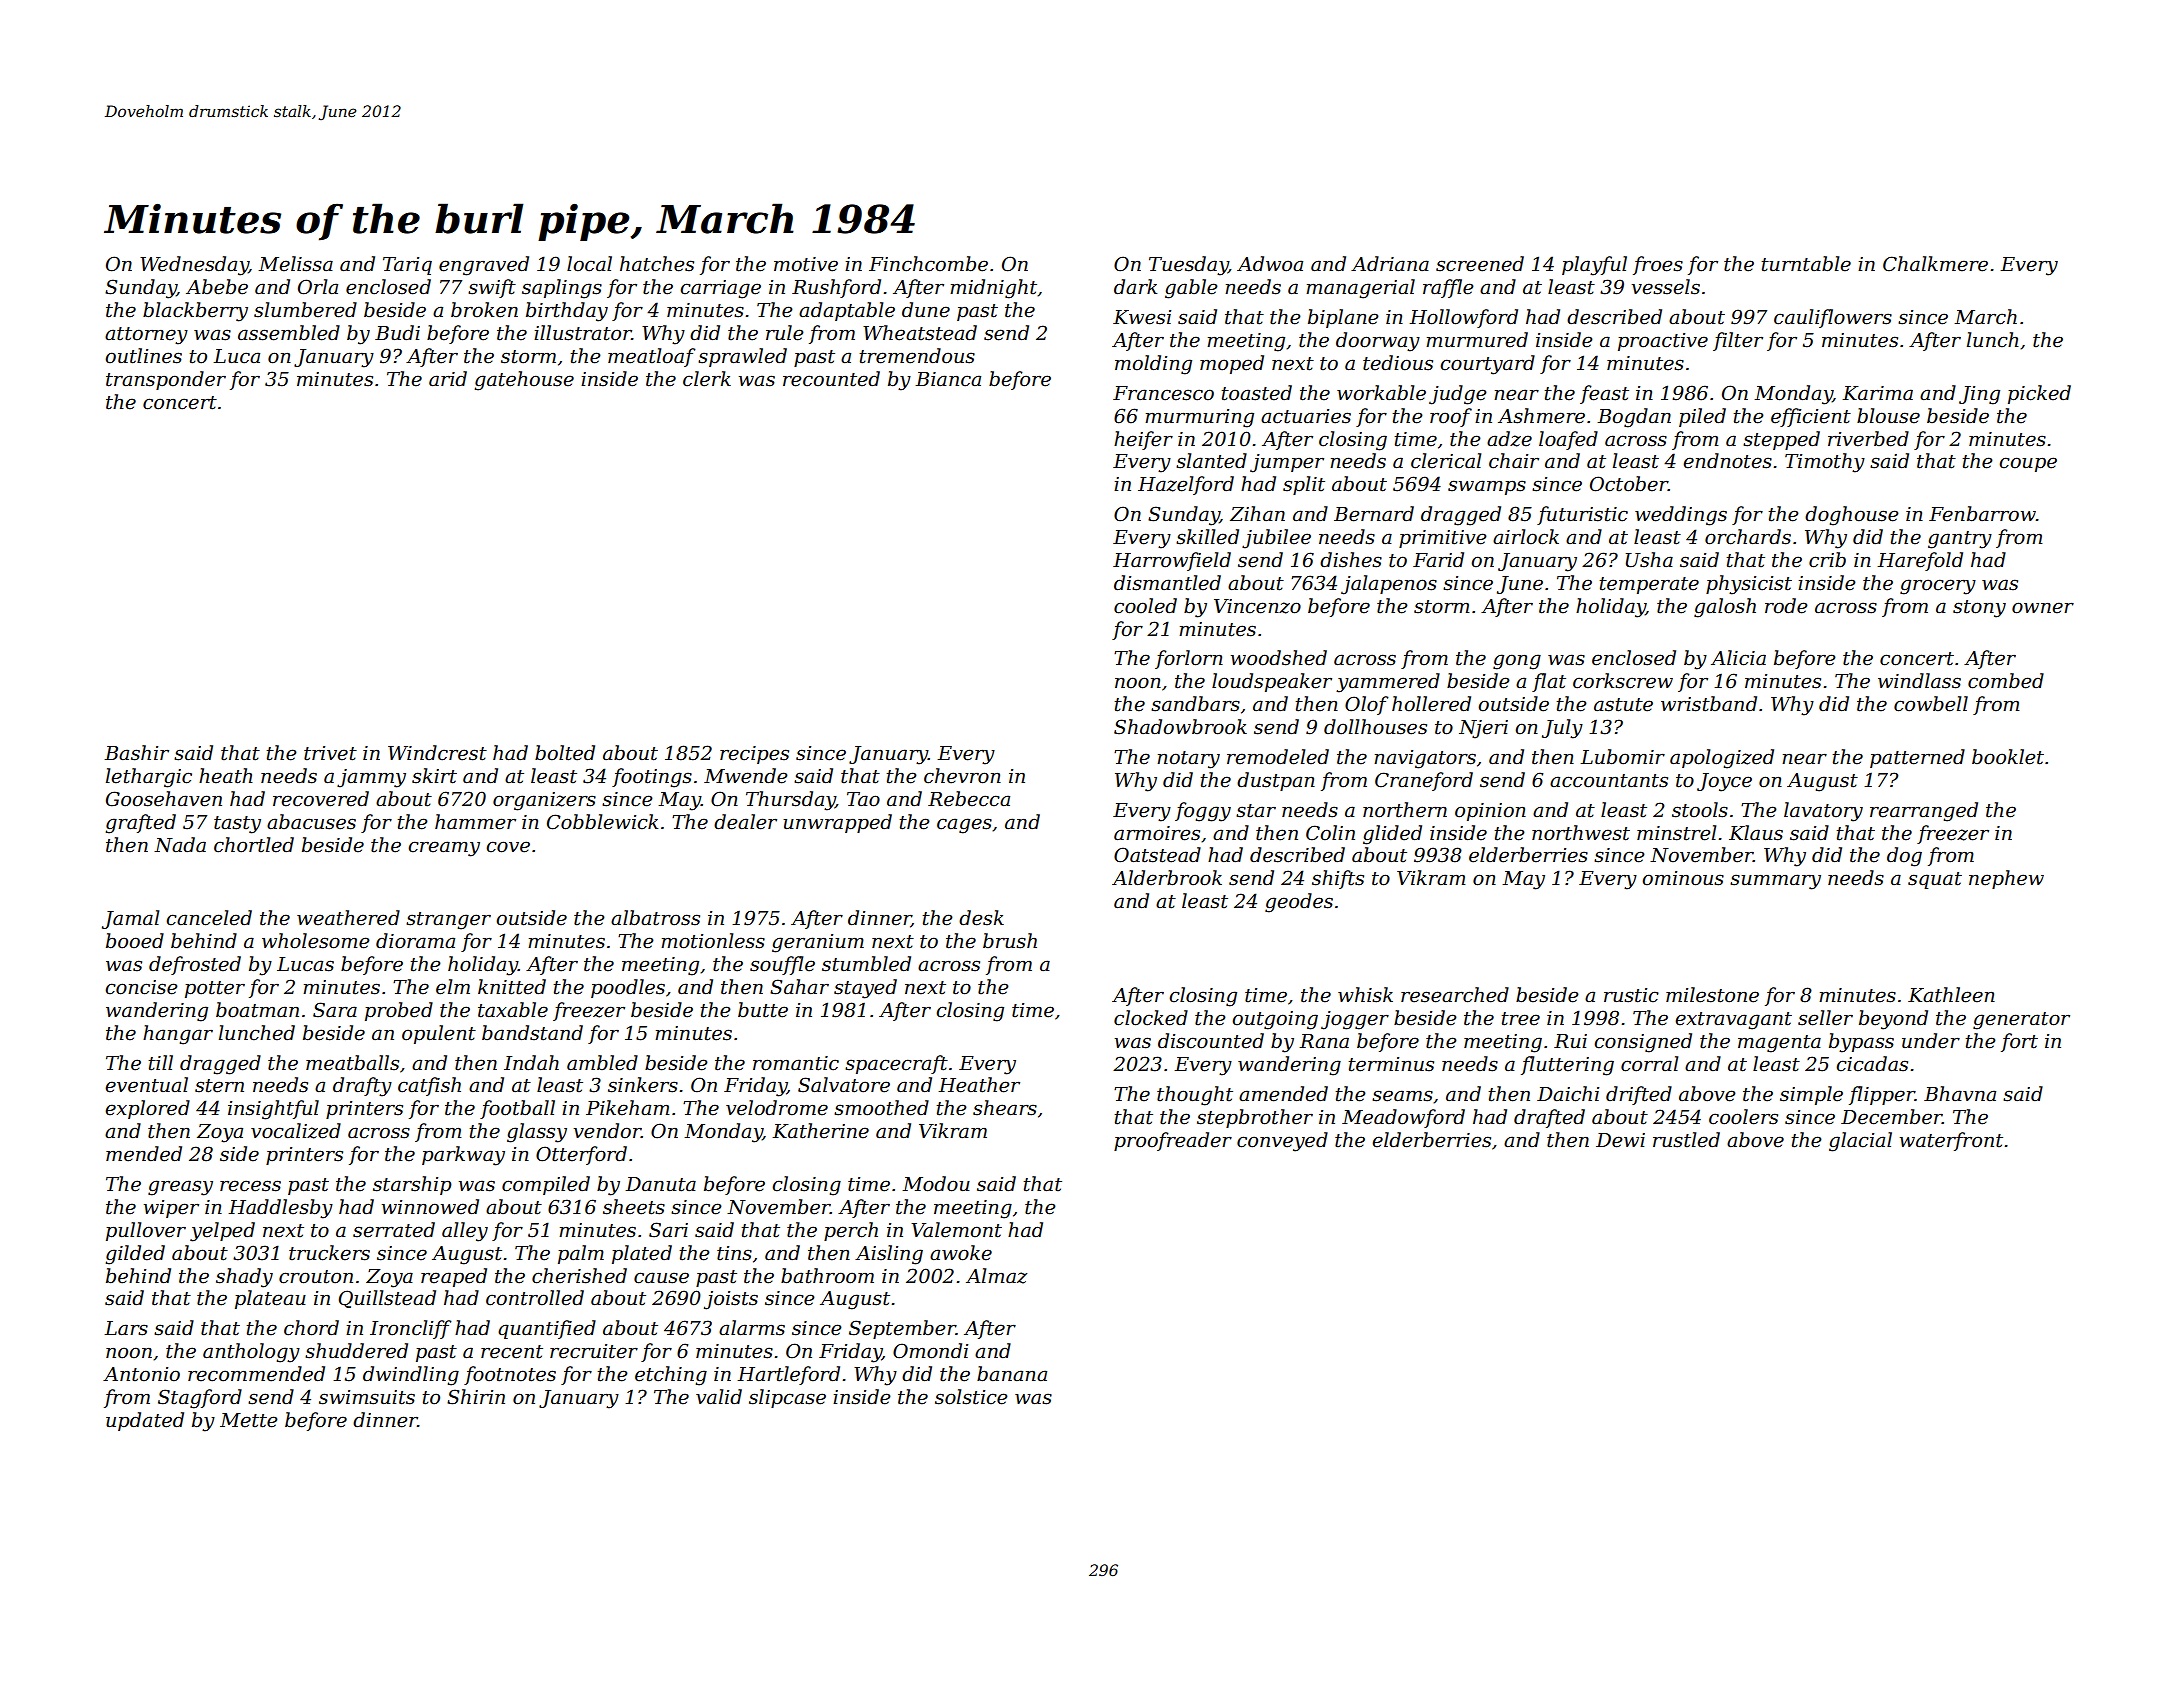  I want to click on chevron, so click(962, 776).
